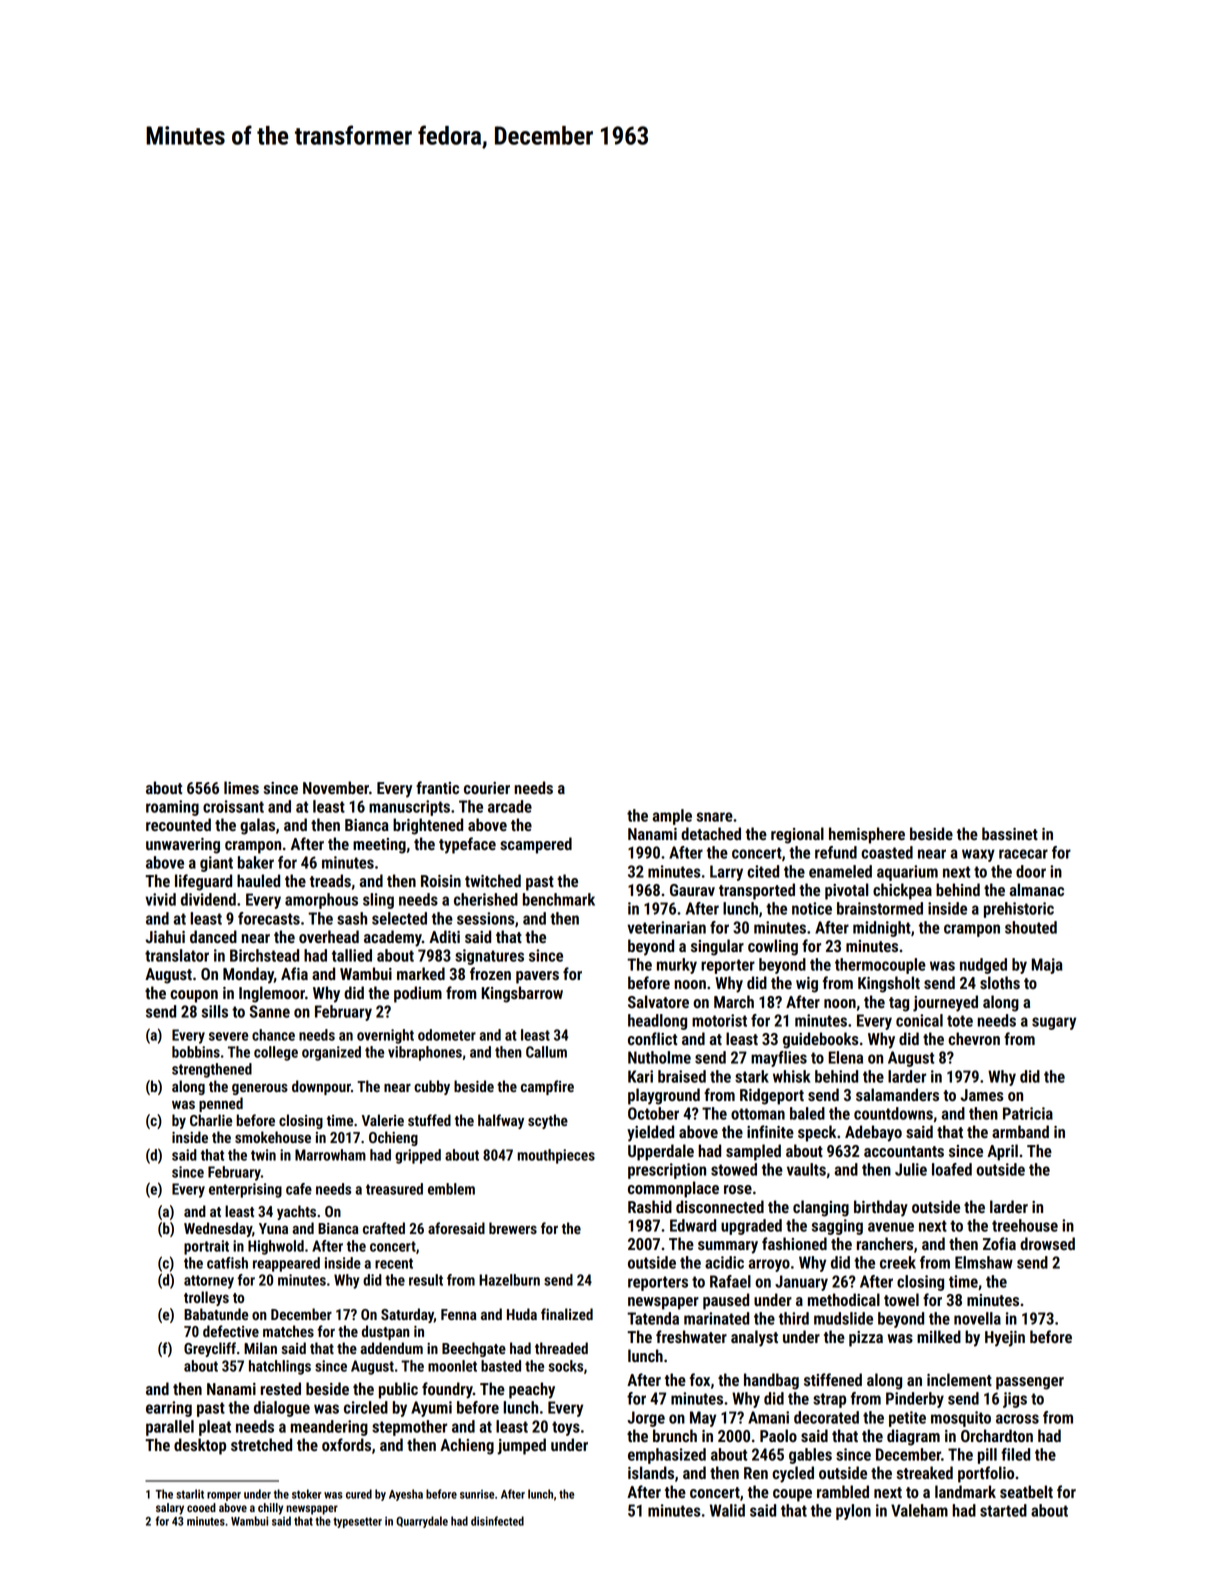 The image size is (1224, 1583). I want to click on chevron, so click(974, 1038).
